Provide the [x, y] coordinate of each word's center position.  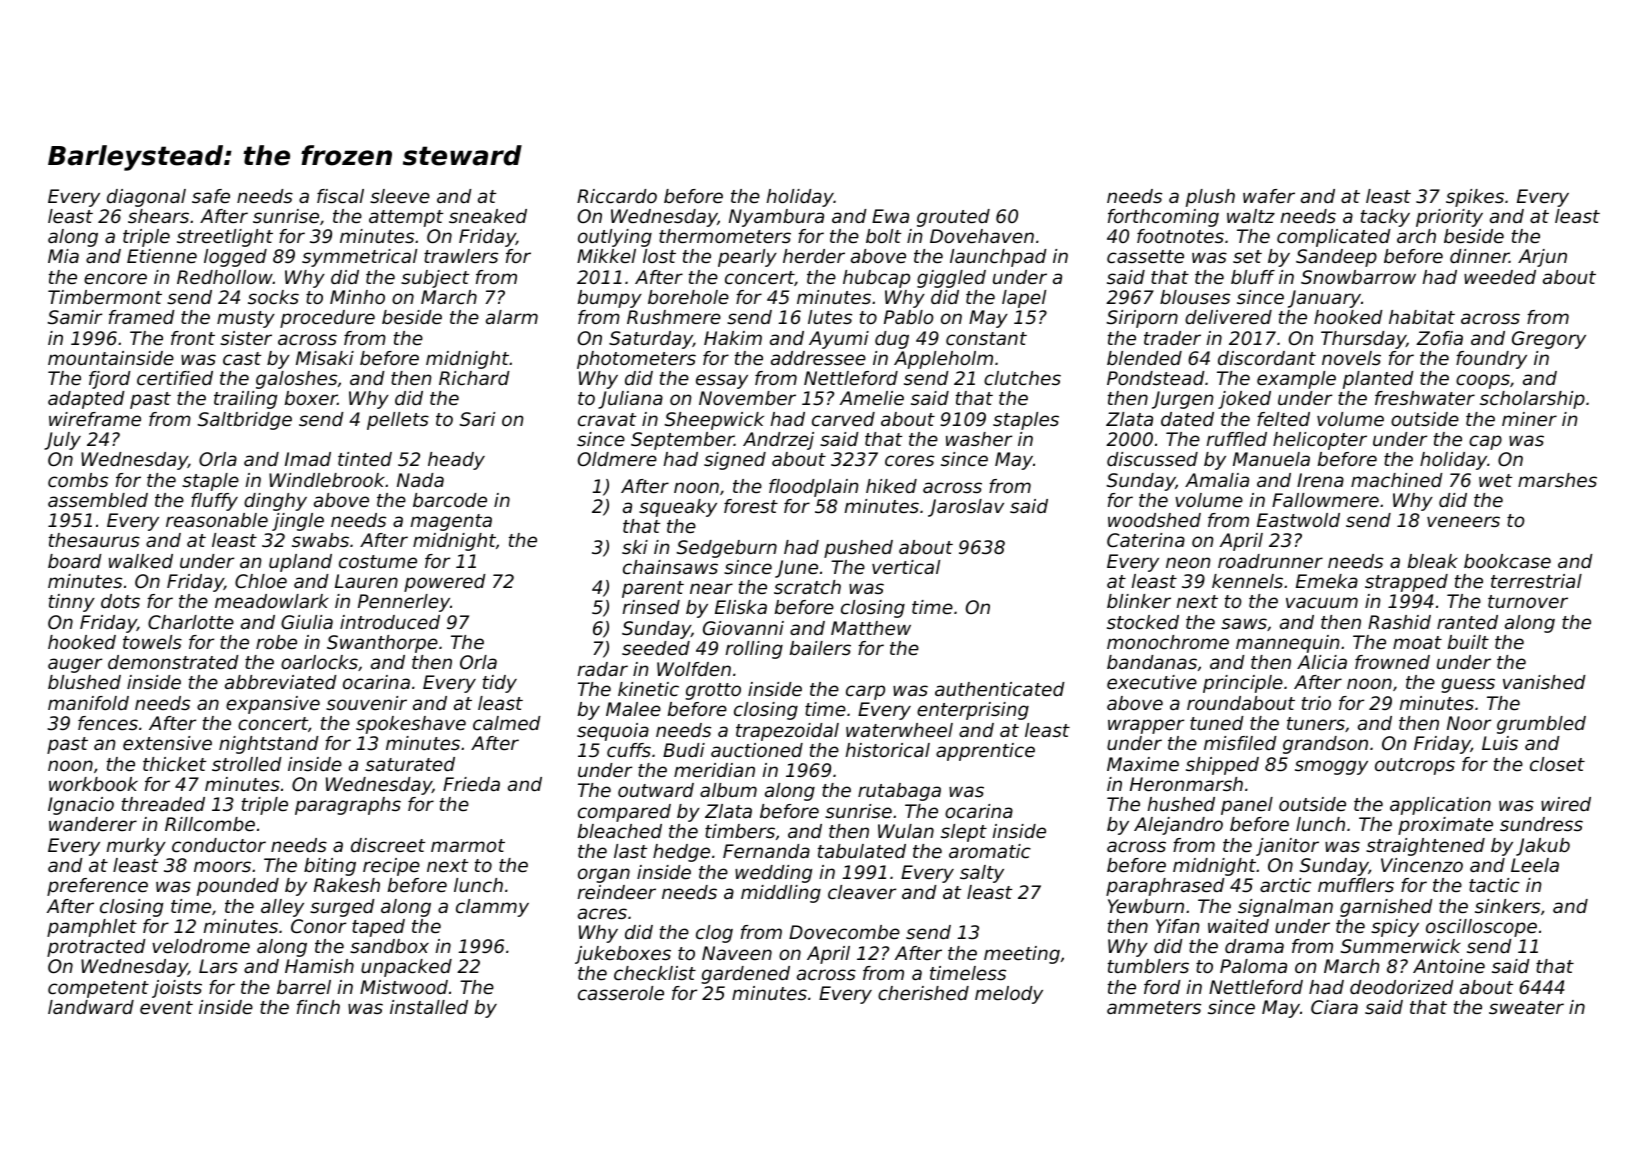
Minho [357, 297]
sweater [1526, 1007]
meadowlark [272, 601]
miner [1529, 419]
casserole [621, 993]
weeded [1500, 277]
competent [98, 989]
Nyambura [776, 218]
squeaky [678, 508]
